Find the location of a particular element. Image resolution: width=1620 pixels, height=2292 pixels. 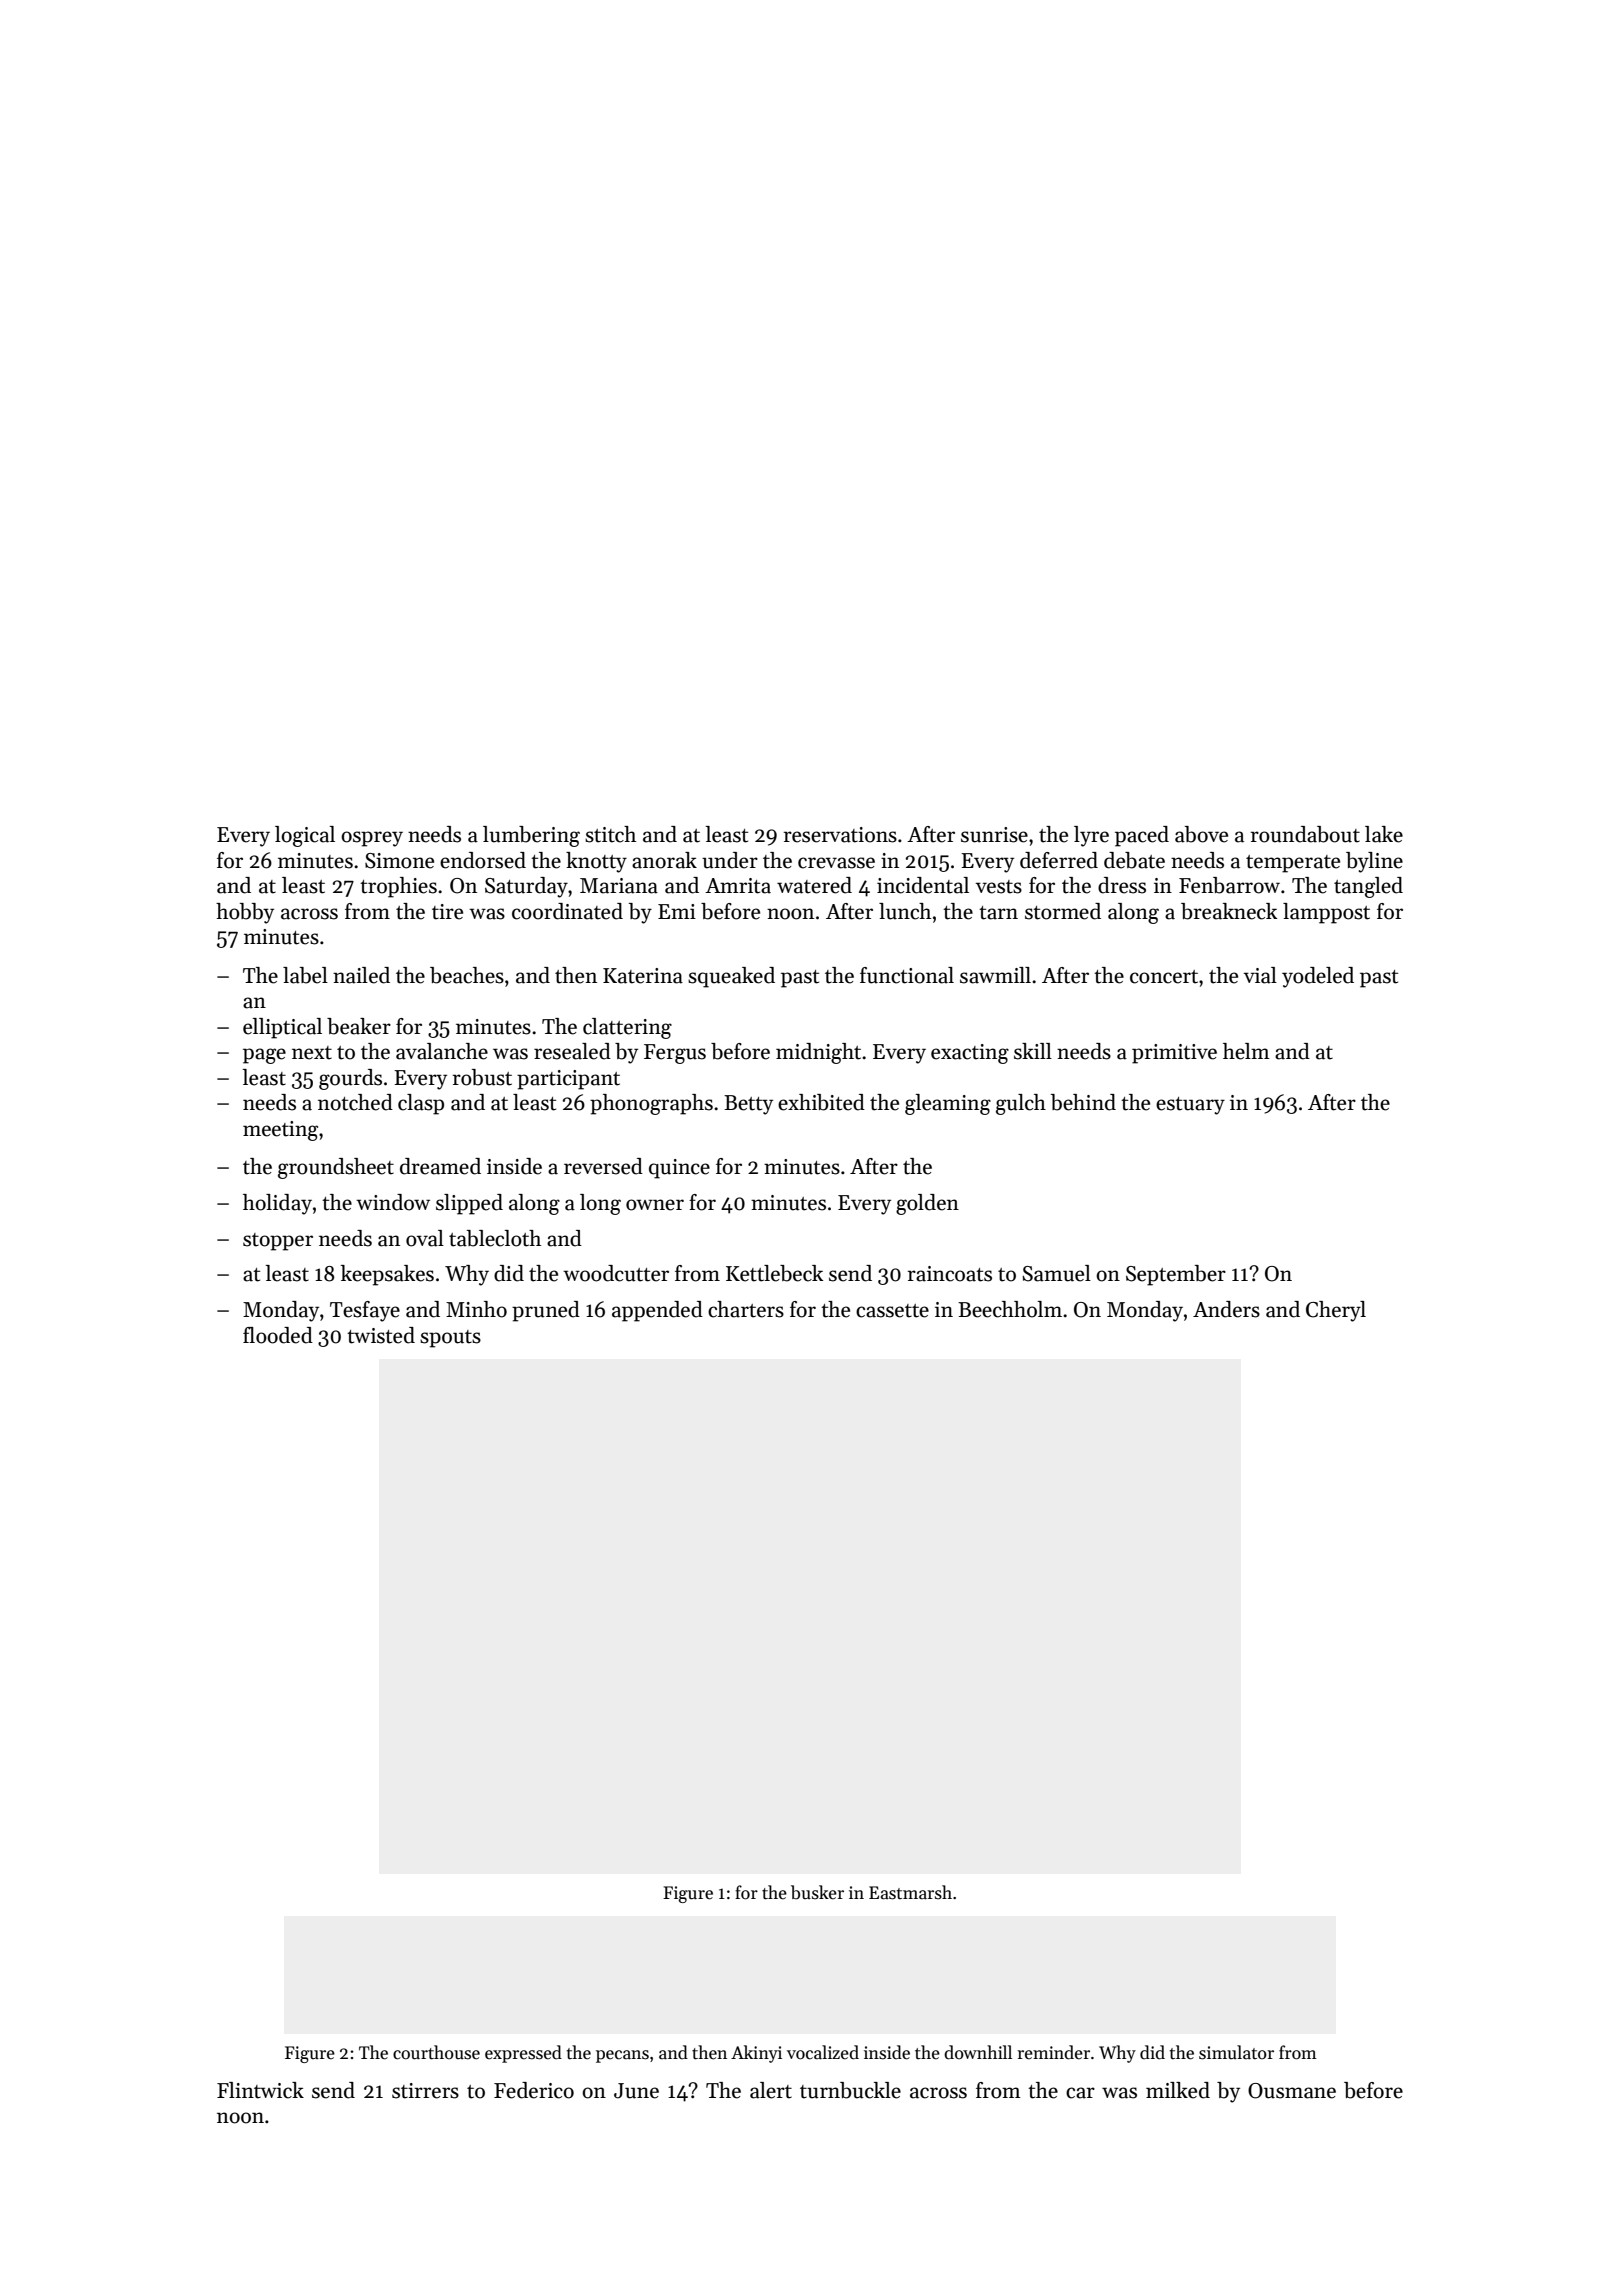

Betty is located at coordinates (748, 1105).
